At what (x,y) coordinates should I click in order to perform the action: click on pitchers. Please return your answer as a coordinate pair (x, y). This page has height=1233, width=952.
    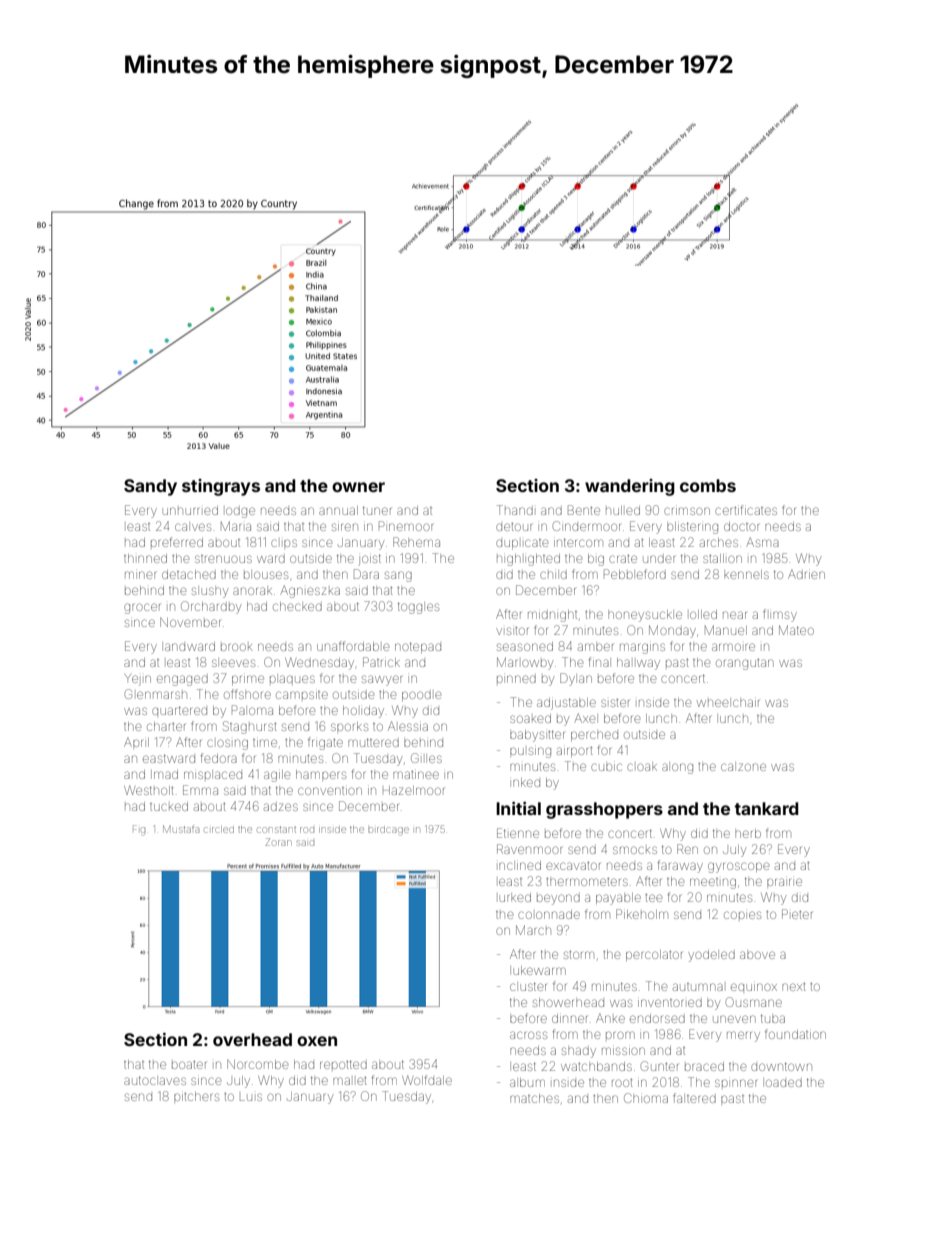
    Looking at the image, I should click on (196, 1096).
